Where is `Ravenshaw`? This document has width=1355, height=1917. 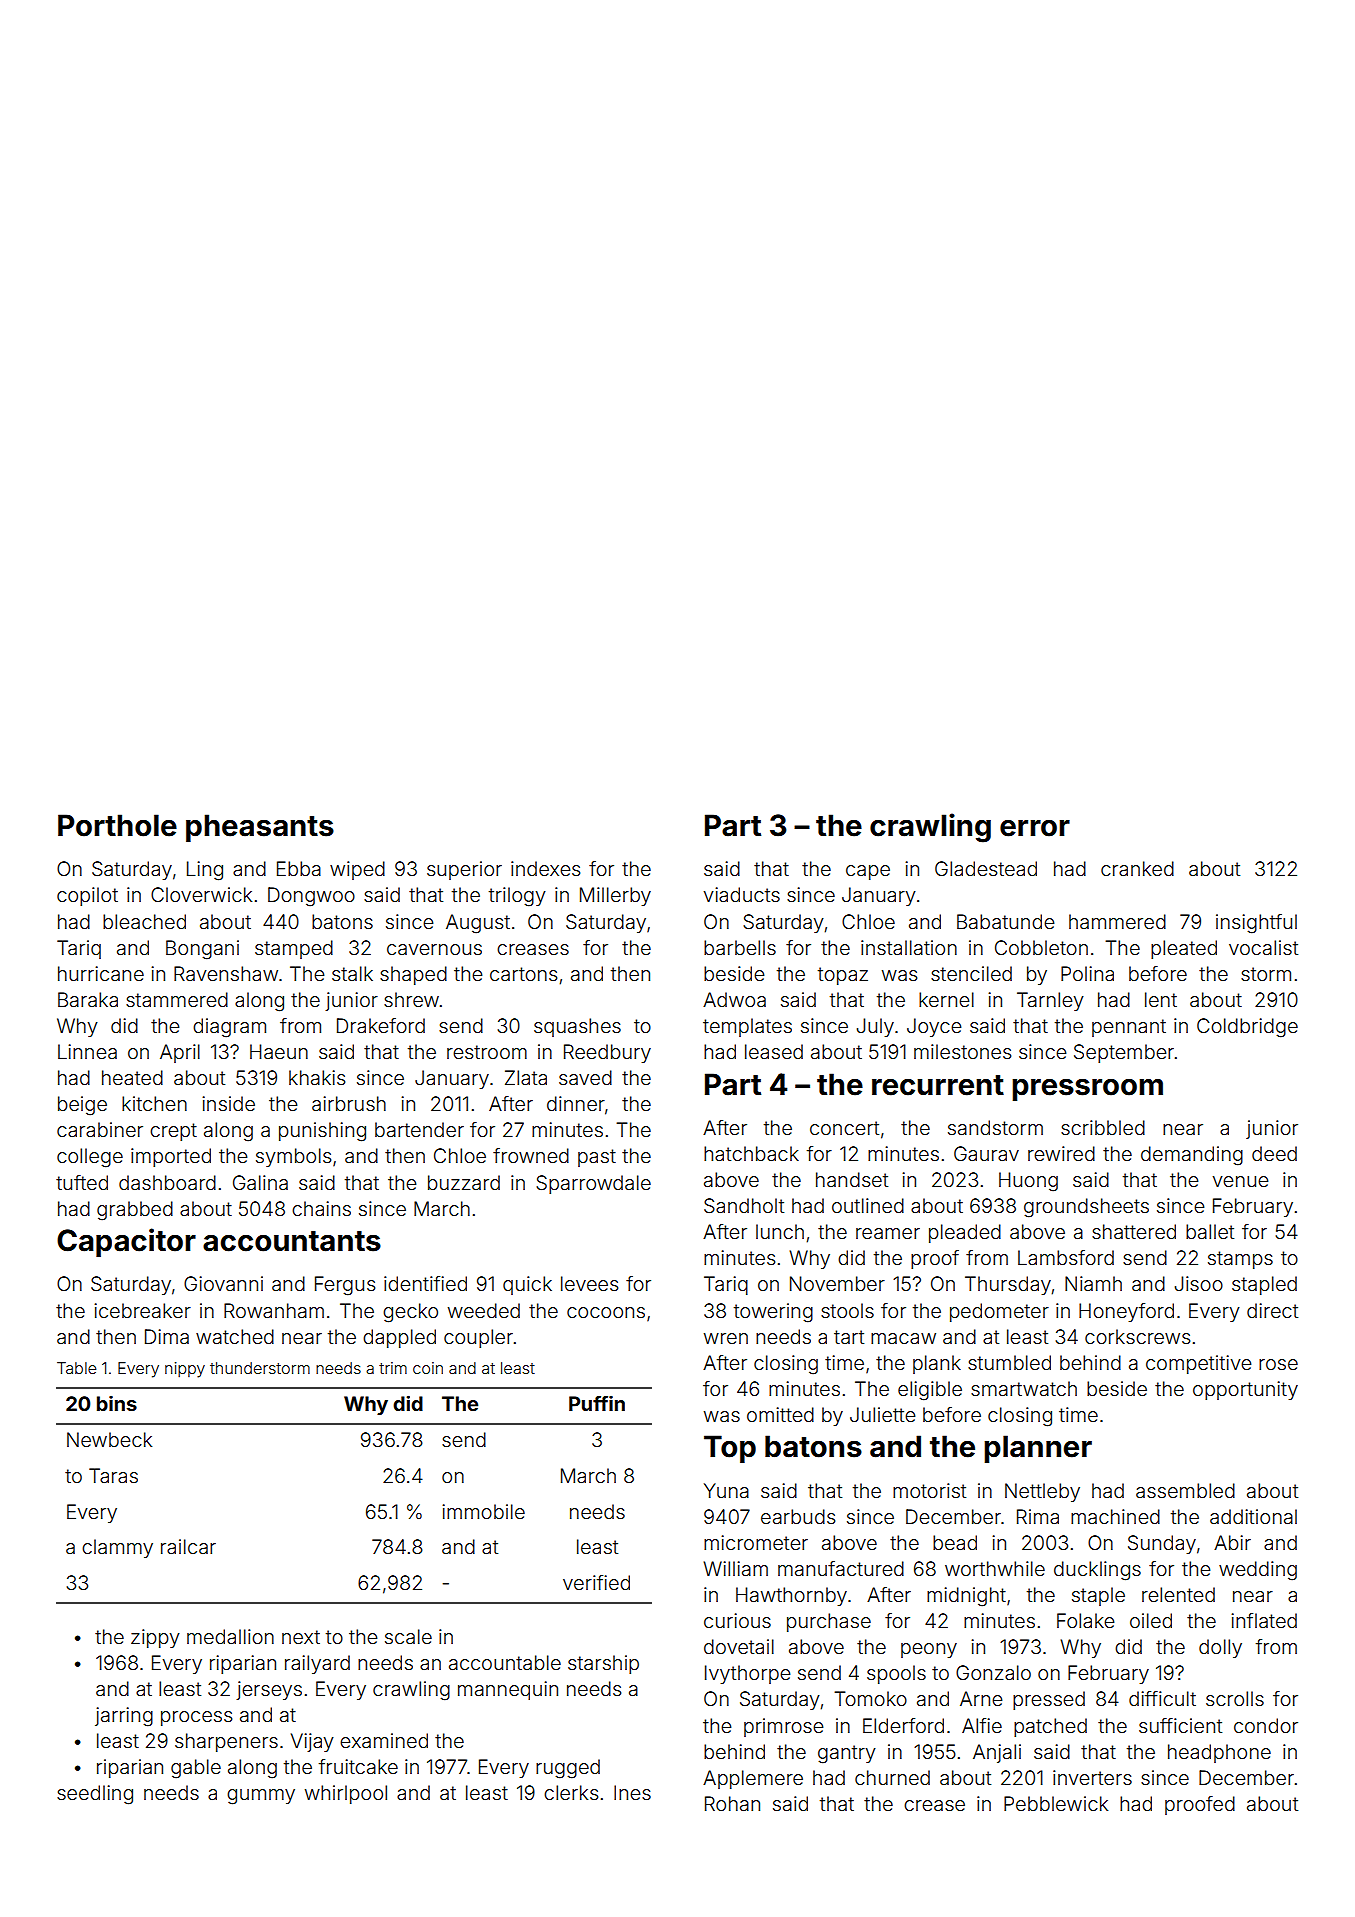 Ravenshaw is located at coordinates (226, 973).
